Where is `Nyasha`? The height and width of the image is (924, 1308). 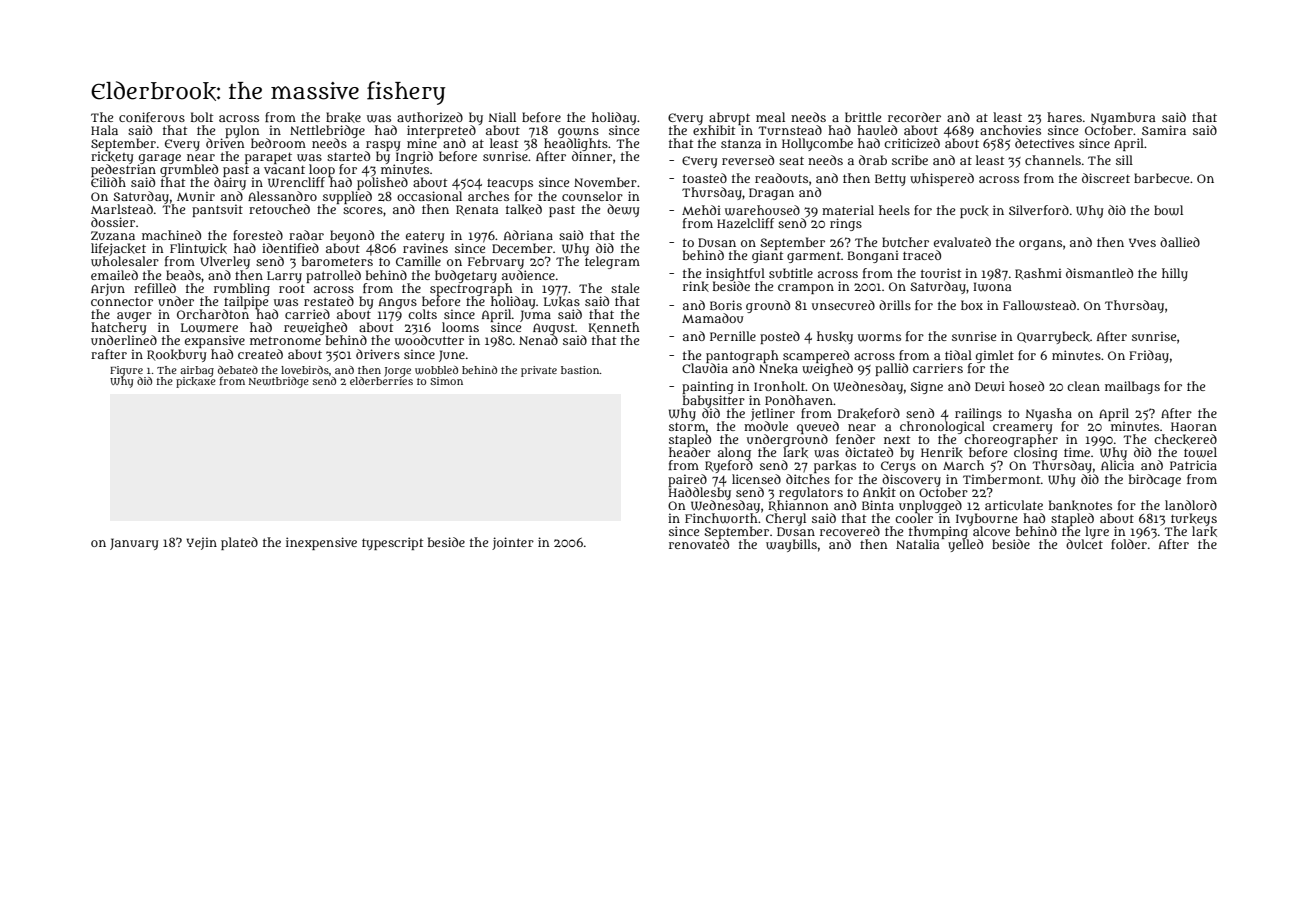
Nyasha is located at coordinates (1049, 414).
